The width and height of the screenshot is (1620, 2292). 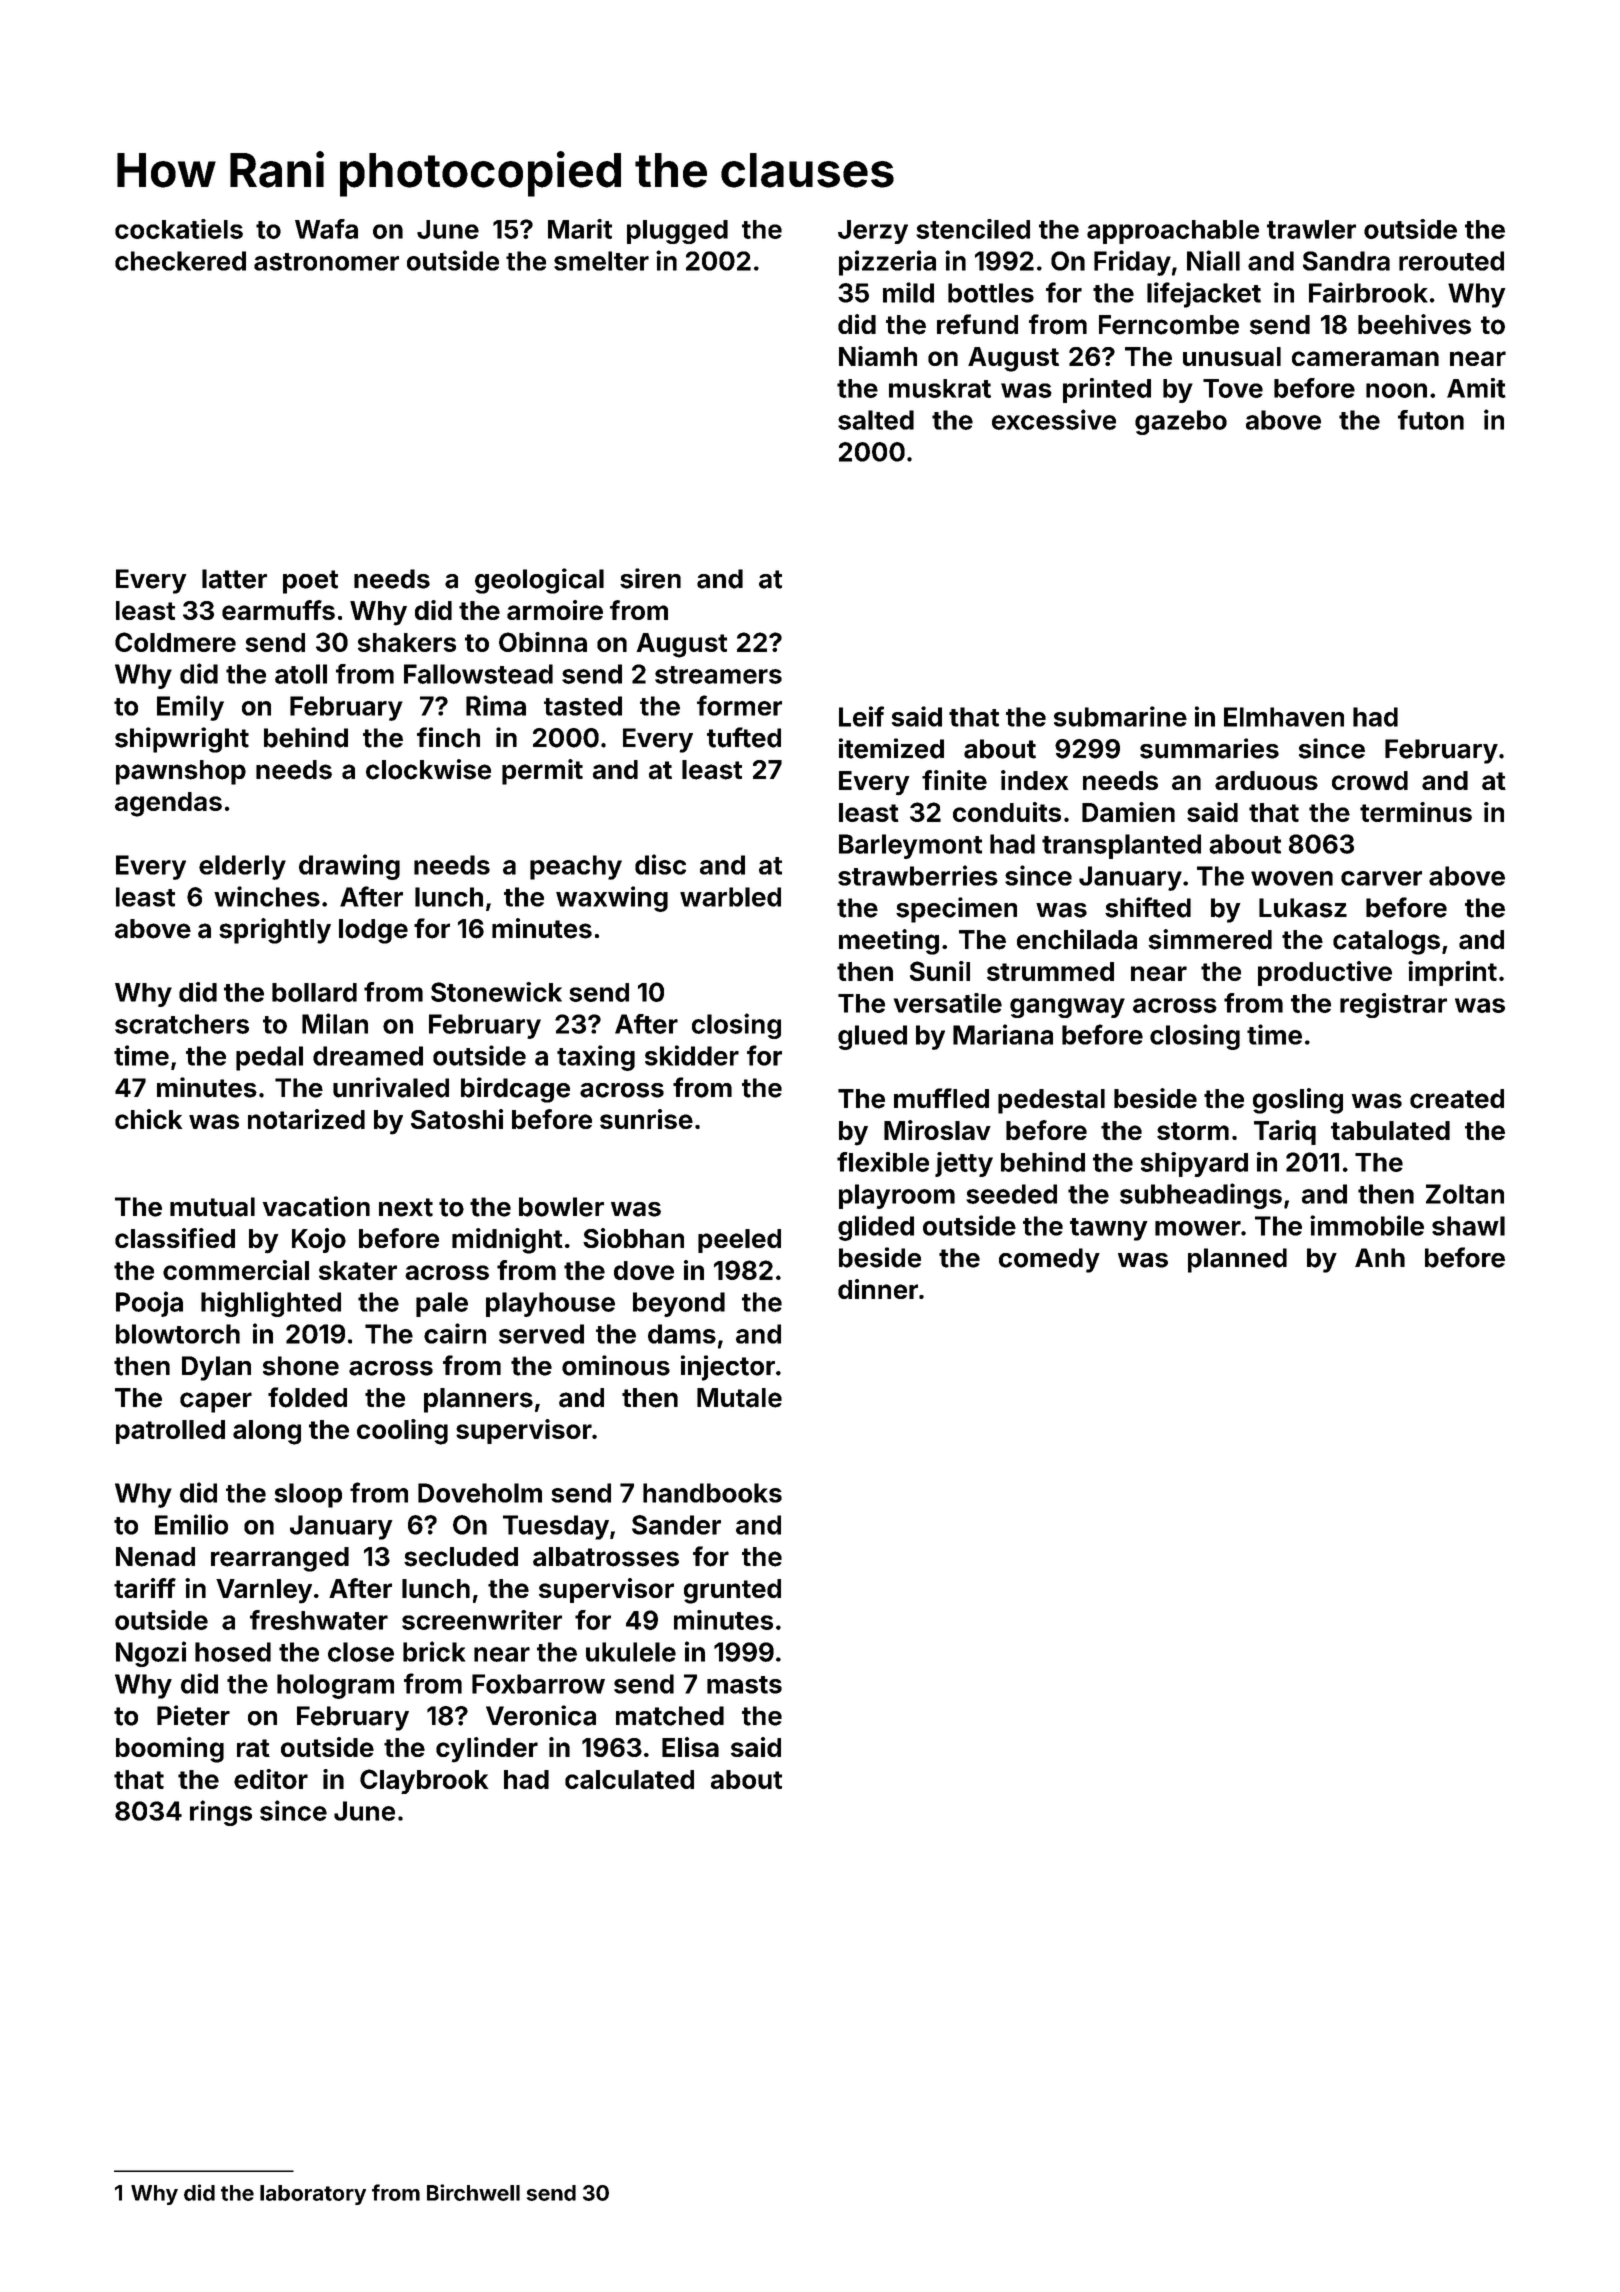 What do you see at coordinates (180, 261) in the screenshot?
I see `checkered` at bounding box center [180, 261].
